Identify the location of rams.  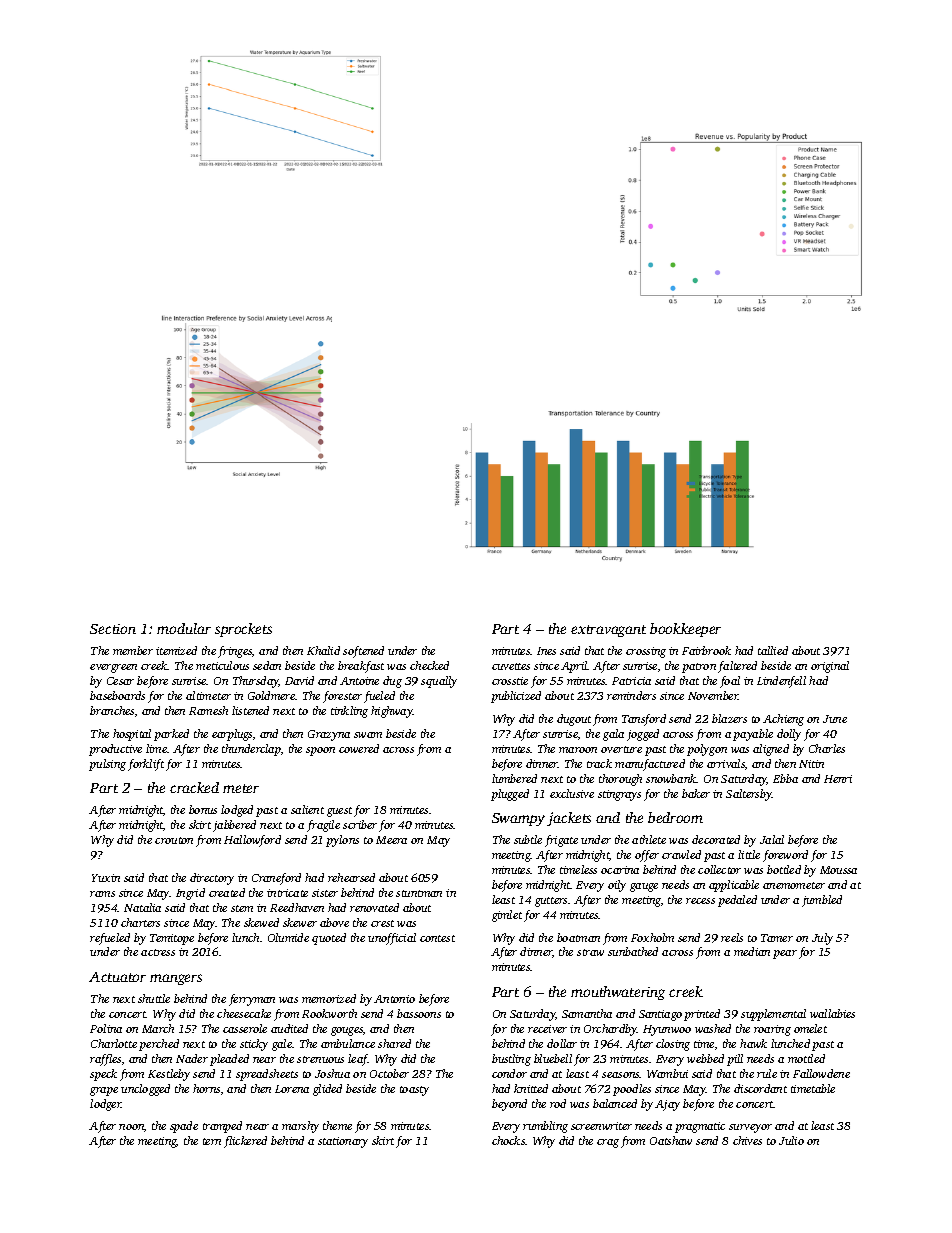
(102, 894).
